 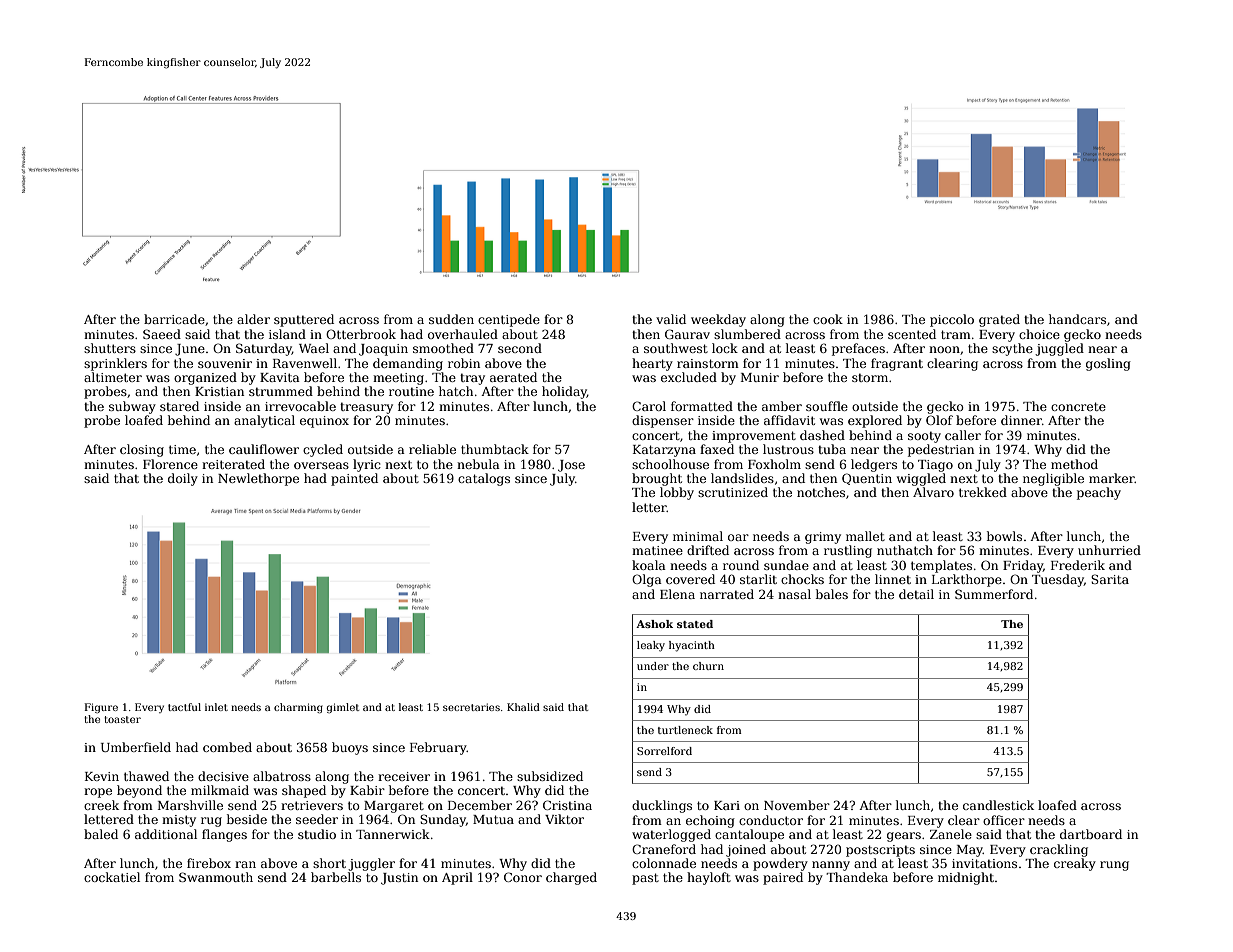 What do you see at coordinates (649, 565) in the page?
I see `koala` at bounding box center [649, 565].
